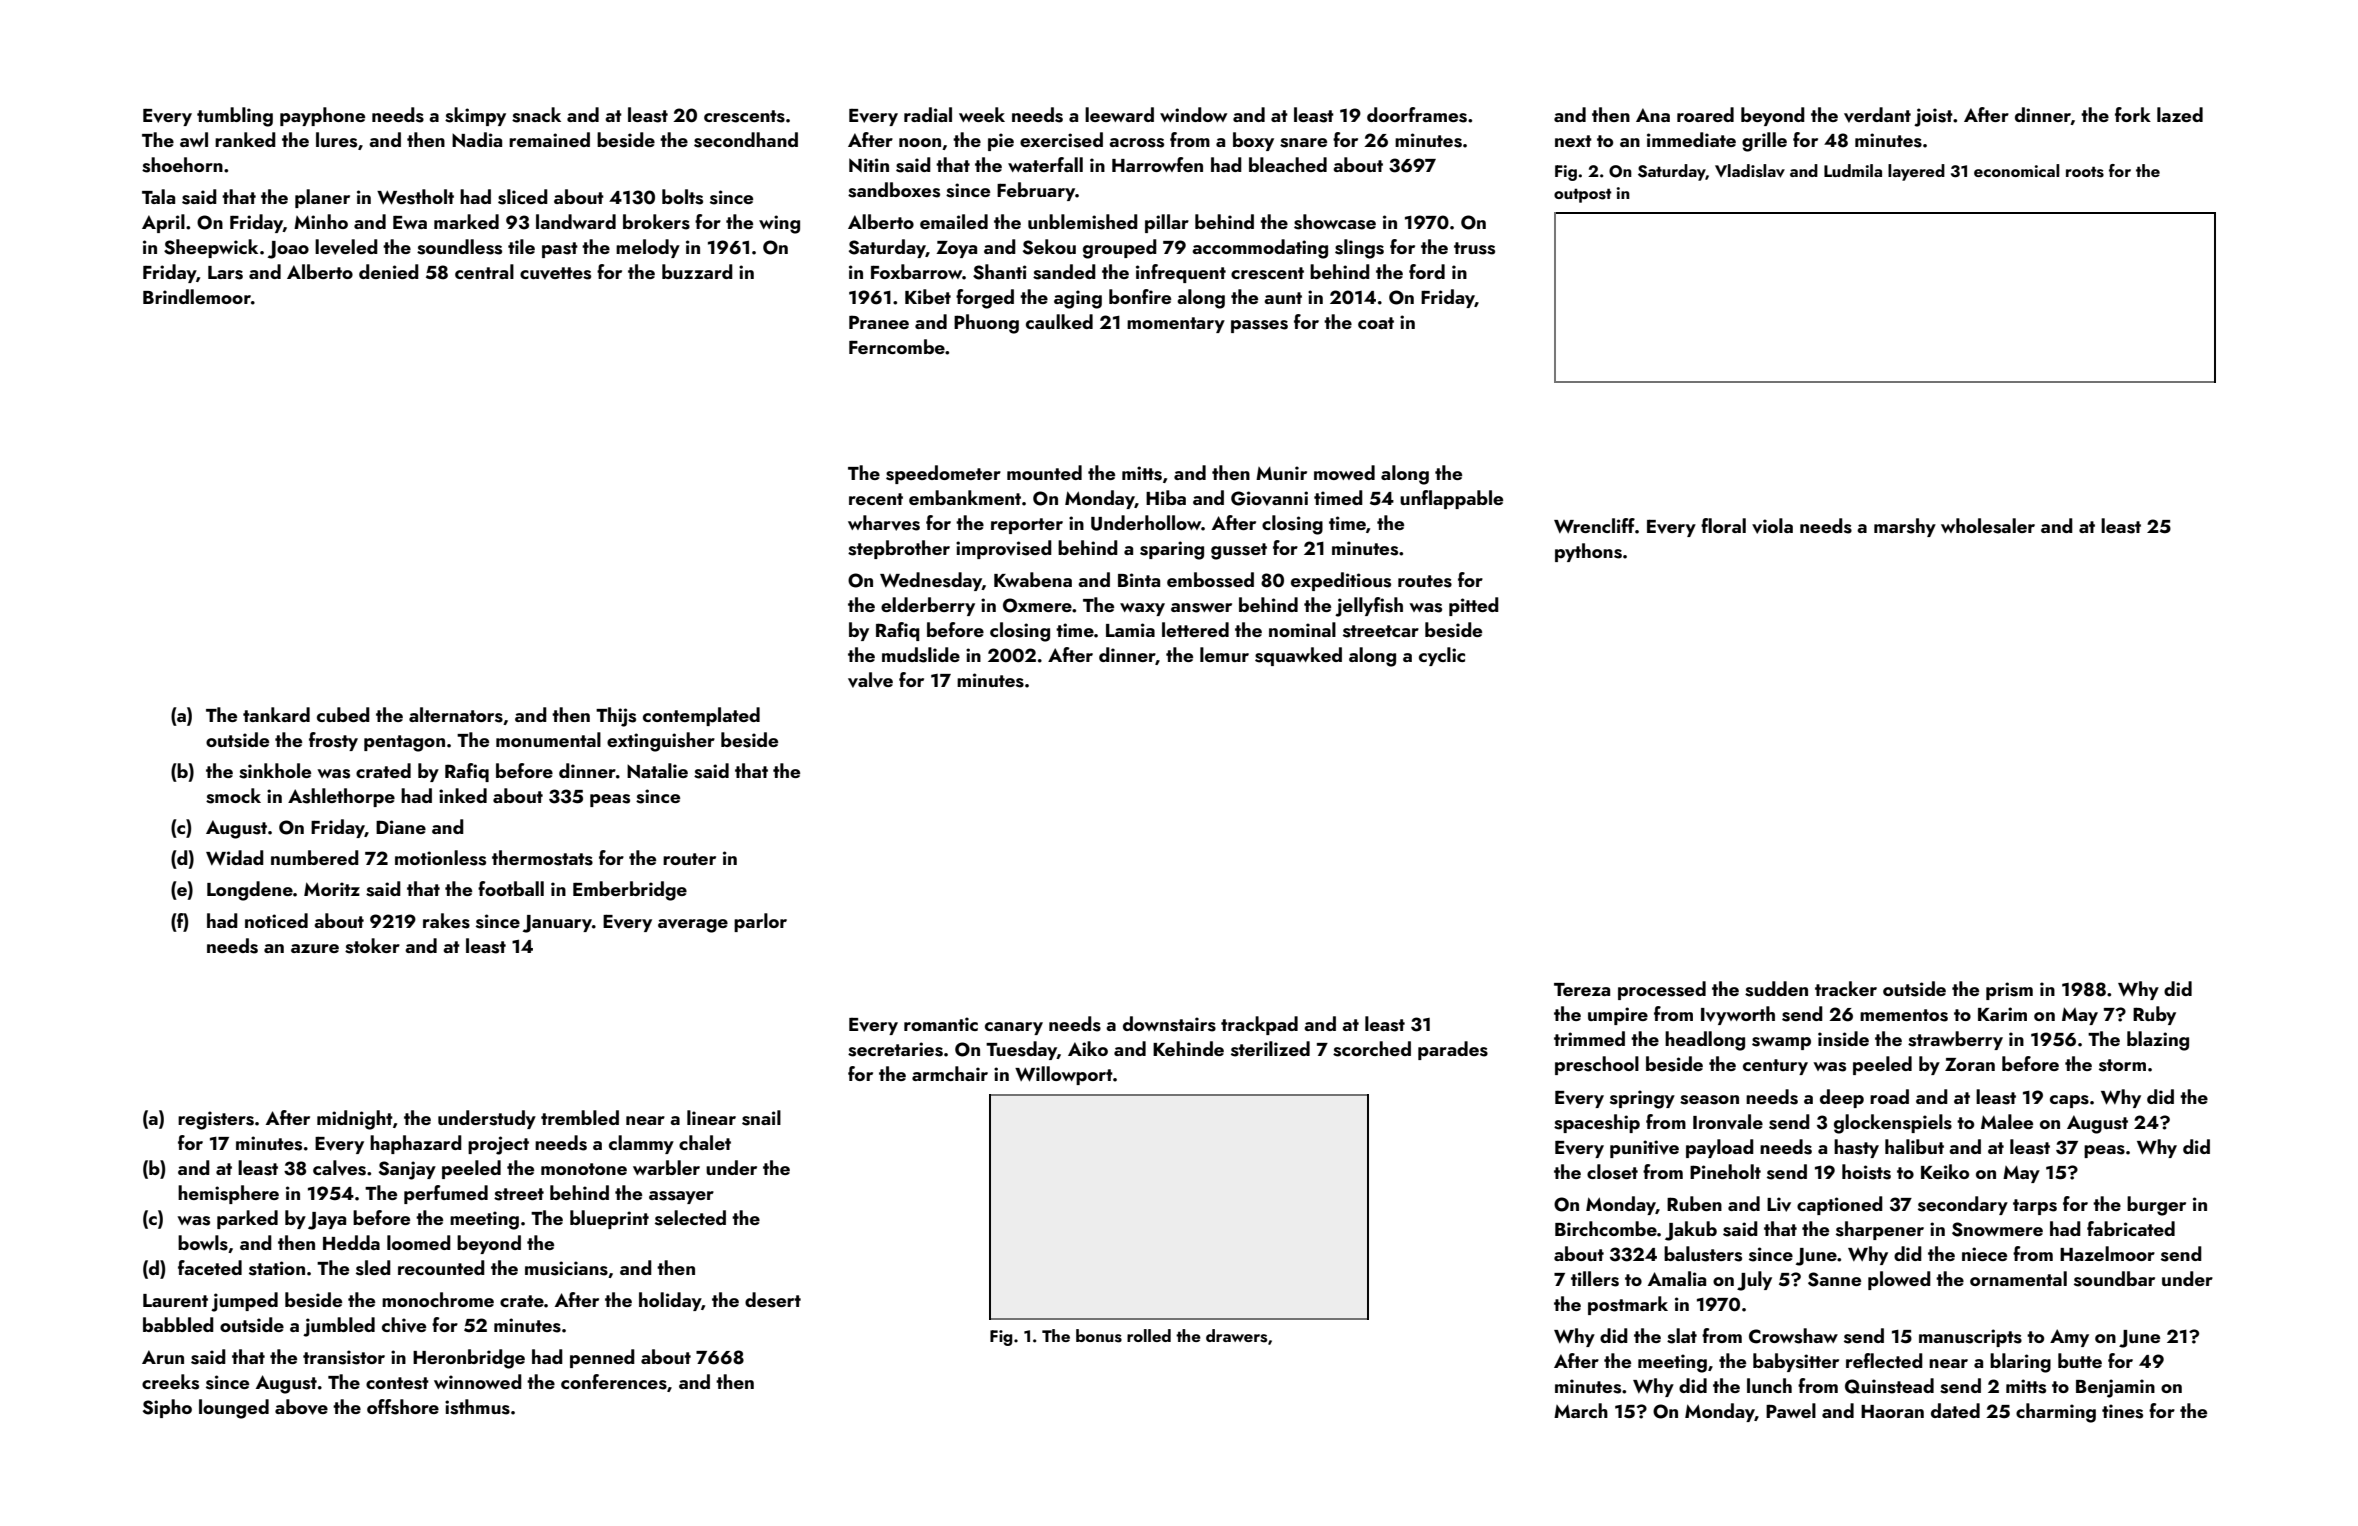 The width and height of the page is (2358, 1526). I want to click on layered, so click(1916, 172).
